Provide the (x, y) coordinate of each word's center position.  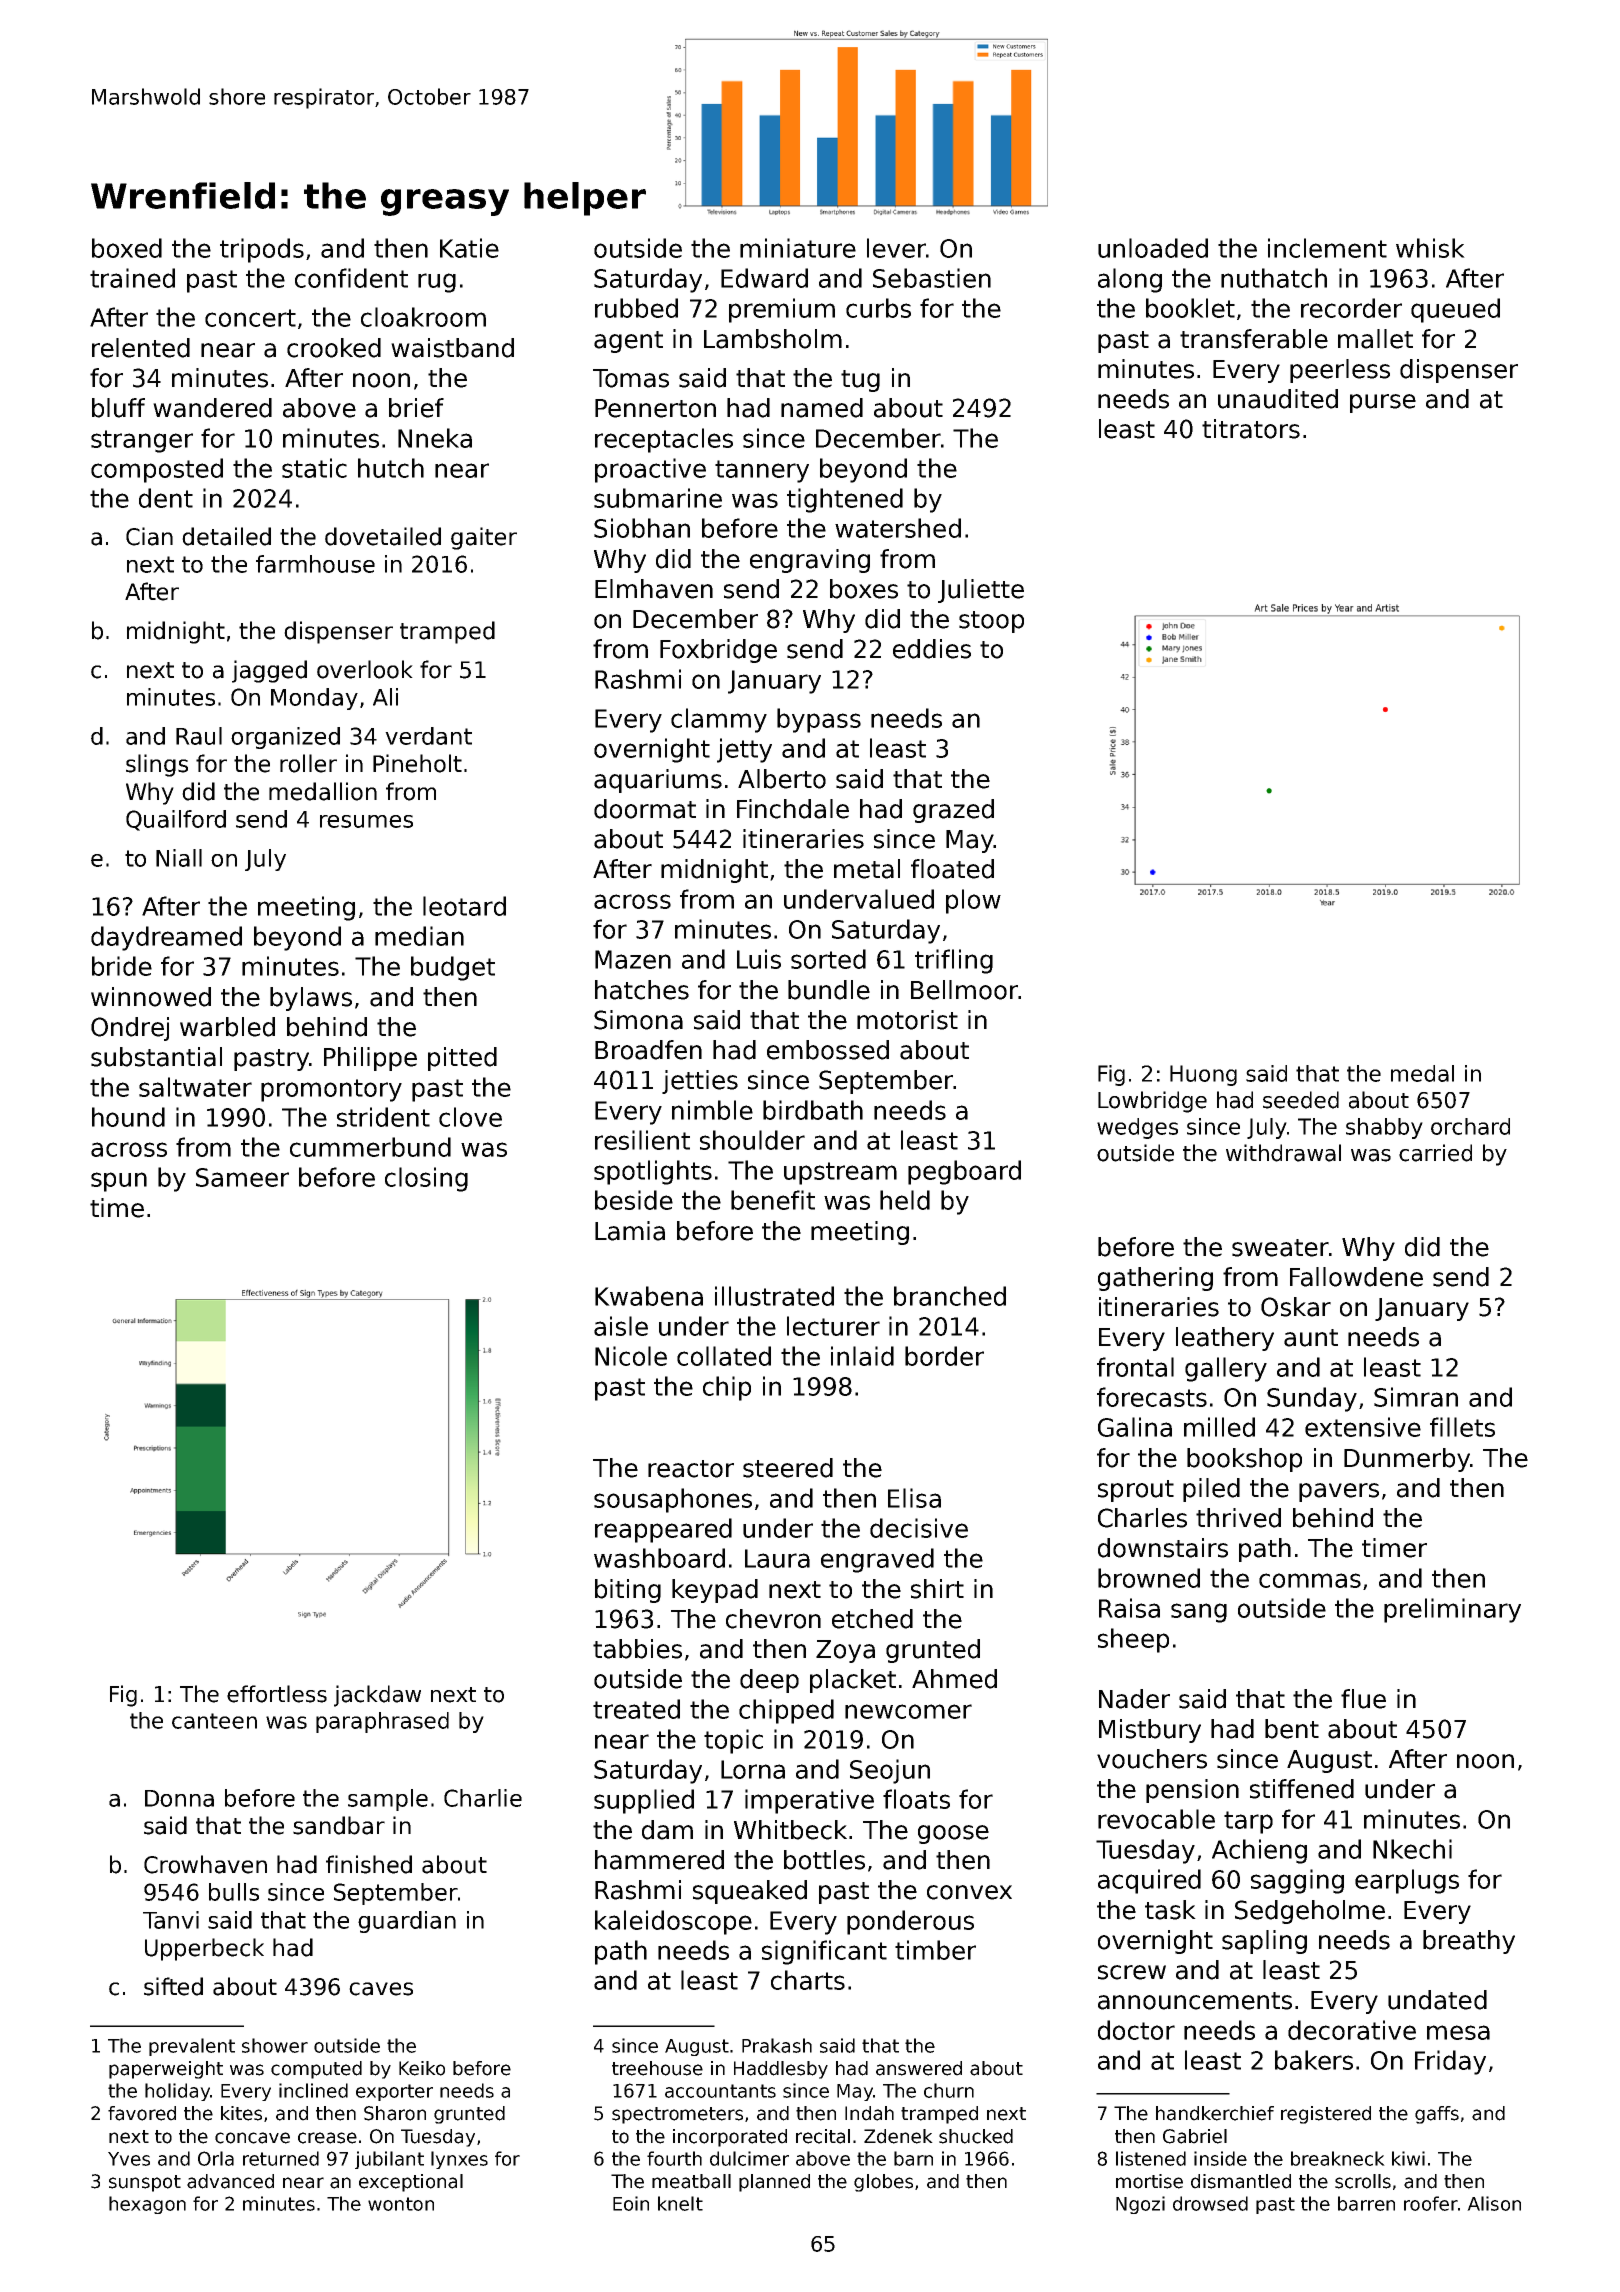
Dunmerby (1407, 1460)
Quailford (176, 820)
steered (788, 1468)
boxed (127, 248)
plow (973, 901)
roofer (1431, 2203)
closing (426, 1179)
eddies (932, 649)
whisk (1430, 248)
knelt (680, 2203)
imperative (809, 1801)
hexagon (147, 2205)
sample (388, 1800)
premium (782, 310)
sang (1199, 1613)
